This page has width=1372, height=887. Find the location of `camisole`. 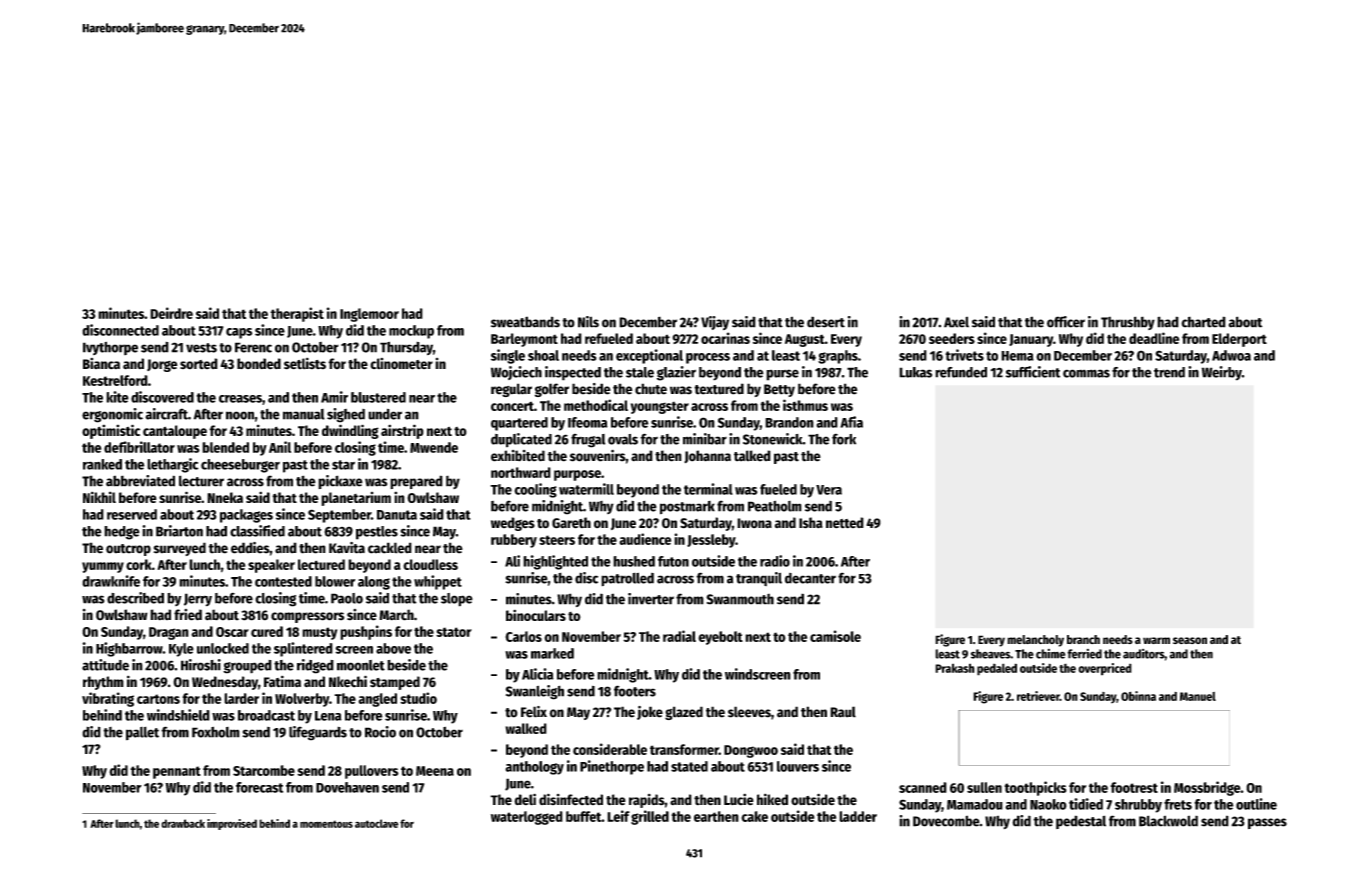

camisole is located at coordinates (835, 636).
